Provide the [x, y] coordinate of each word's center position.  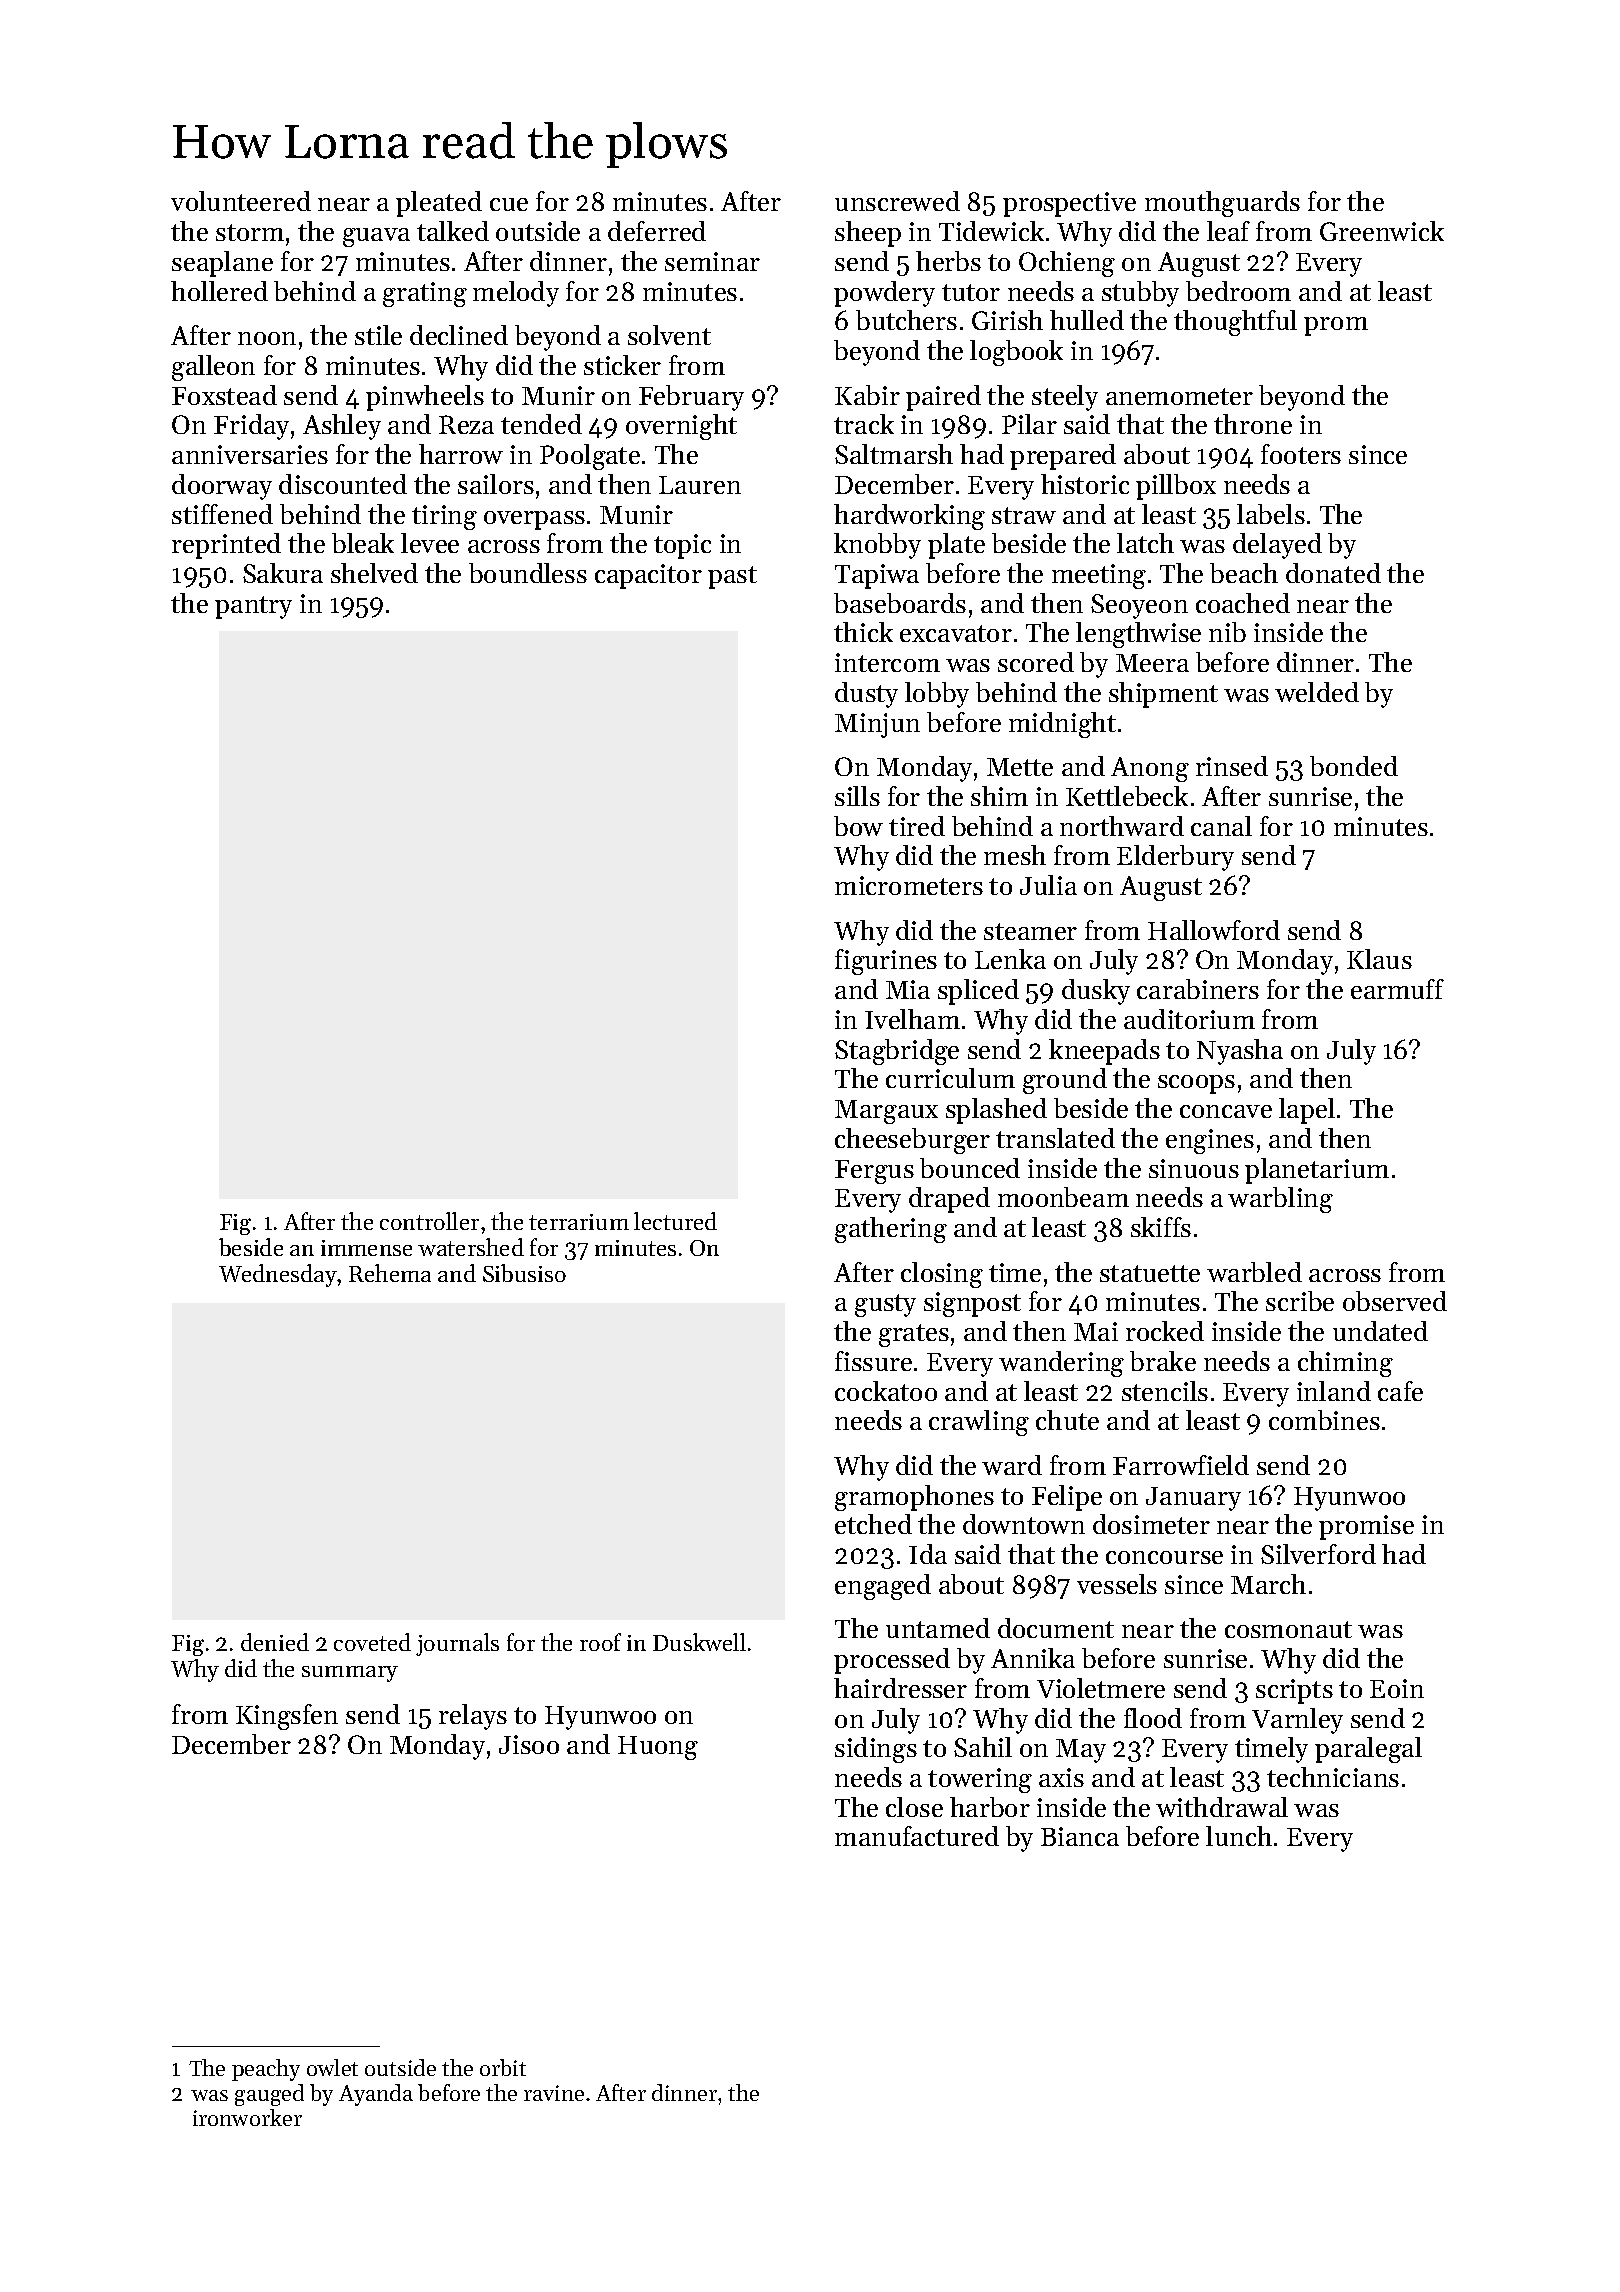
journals [457, 1644]
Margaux [886, 1112]
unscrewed [897, 201]
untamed [938, 1628]
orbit [503, 2067]
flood [1153, 1718]
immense [366, 1248]
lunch [1239, 1836]
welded [1317, 692]
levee [430, 543]
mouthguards [1222, 204]
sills [857, 796]
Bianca [1080, 1836]
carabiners [1198, 989]
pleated [439, 204]
